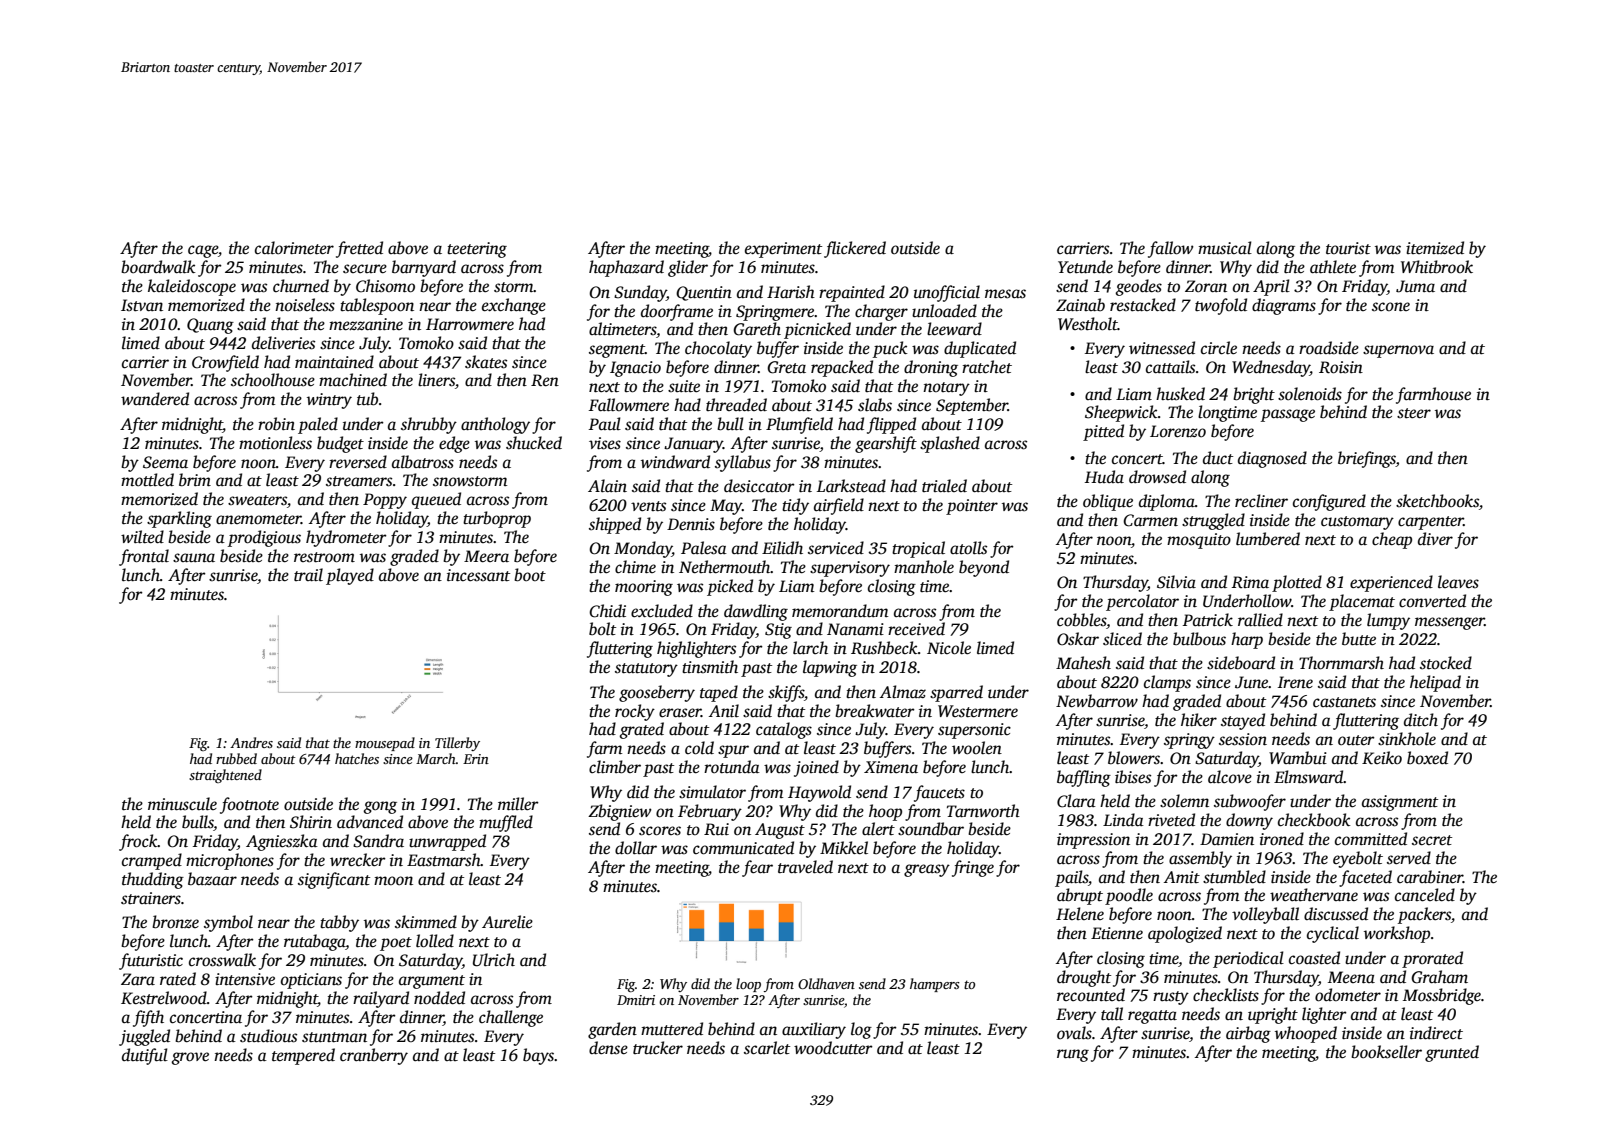  What do you see at coordinates (1162, 348) in the screenshot?
I see `witnessed` at bounding box center [1162, 348].
